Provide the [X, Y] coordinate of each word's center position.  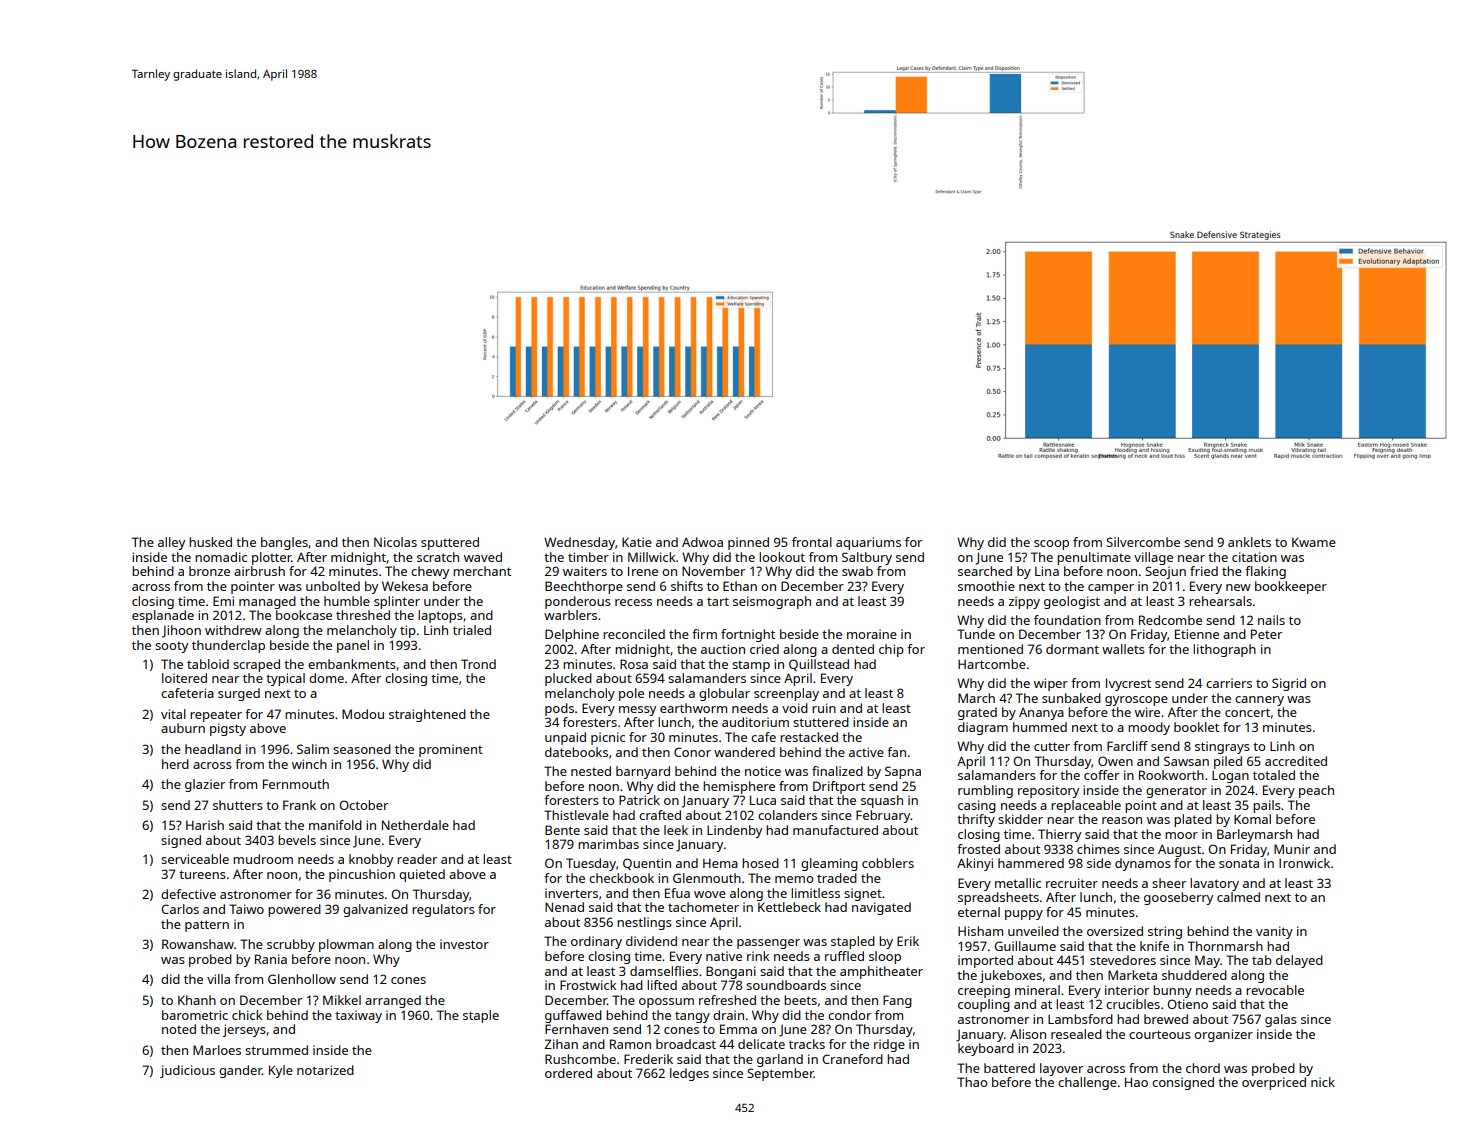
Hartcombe [992, 664]
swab [857, 571]
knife [1154, 946]
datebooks [576, 752]
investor [464, 944]
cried [764, 649]
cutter [1052, 746]
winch [309, 764]
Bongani [731, 972]
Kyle [281, 1071]
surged [239, 694]
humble [347, 601]
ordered [568, 1073]
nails [1271, 620]
